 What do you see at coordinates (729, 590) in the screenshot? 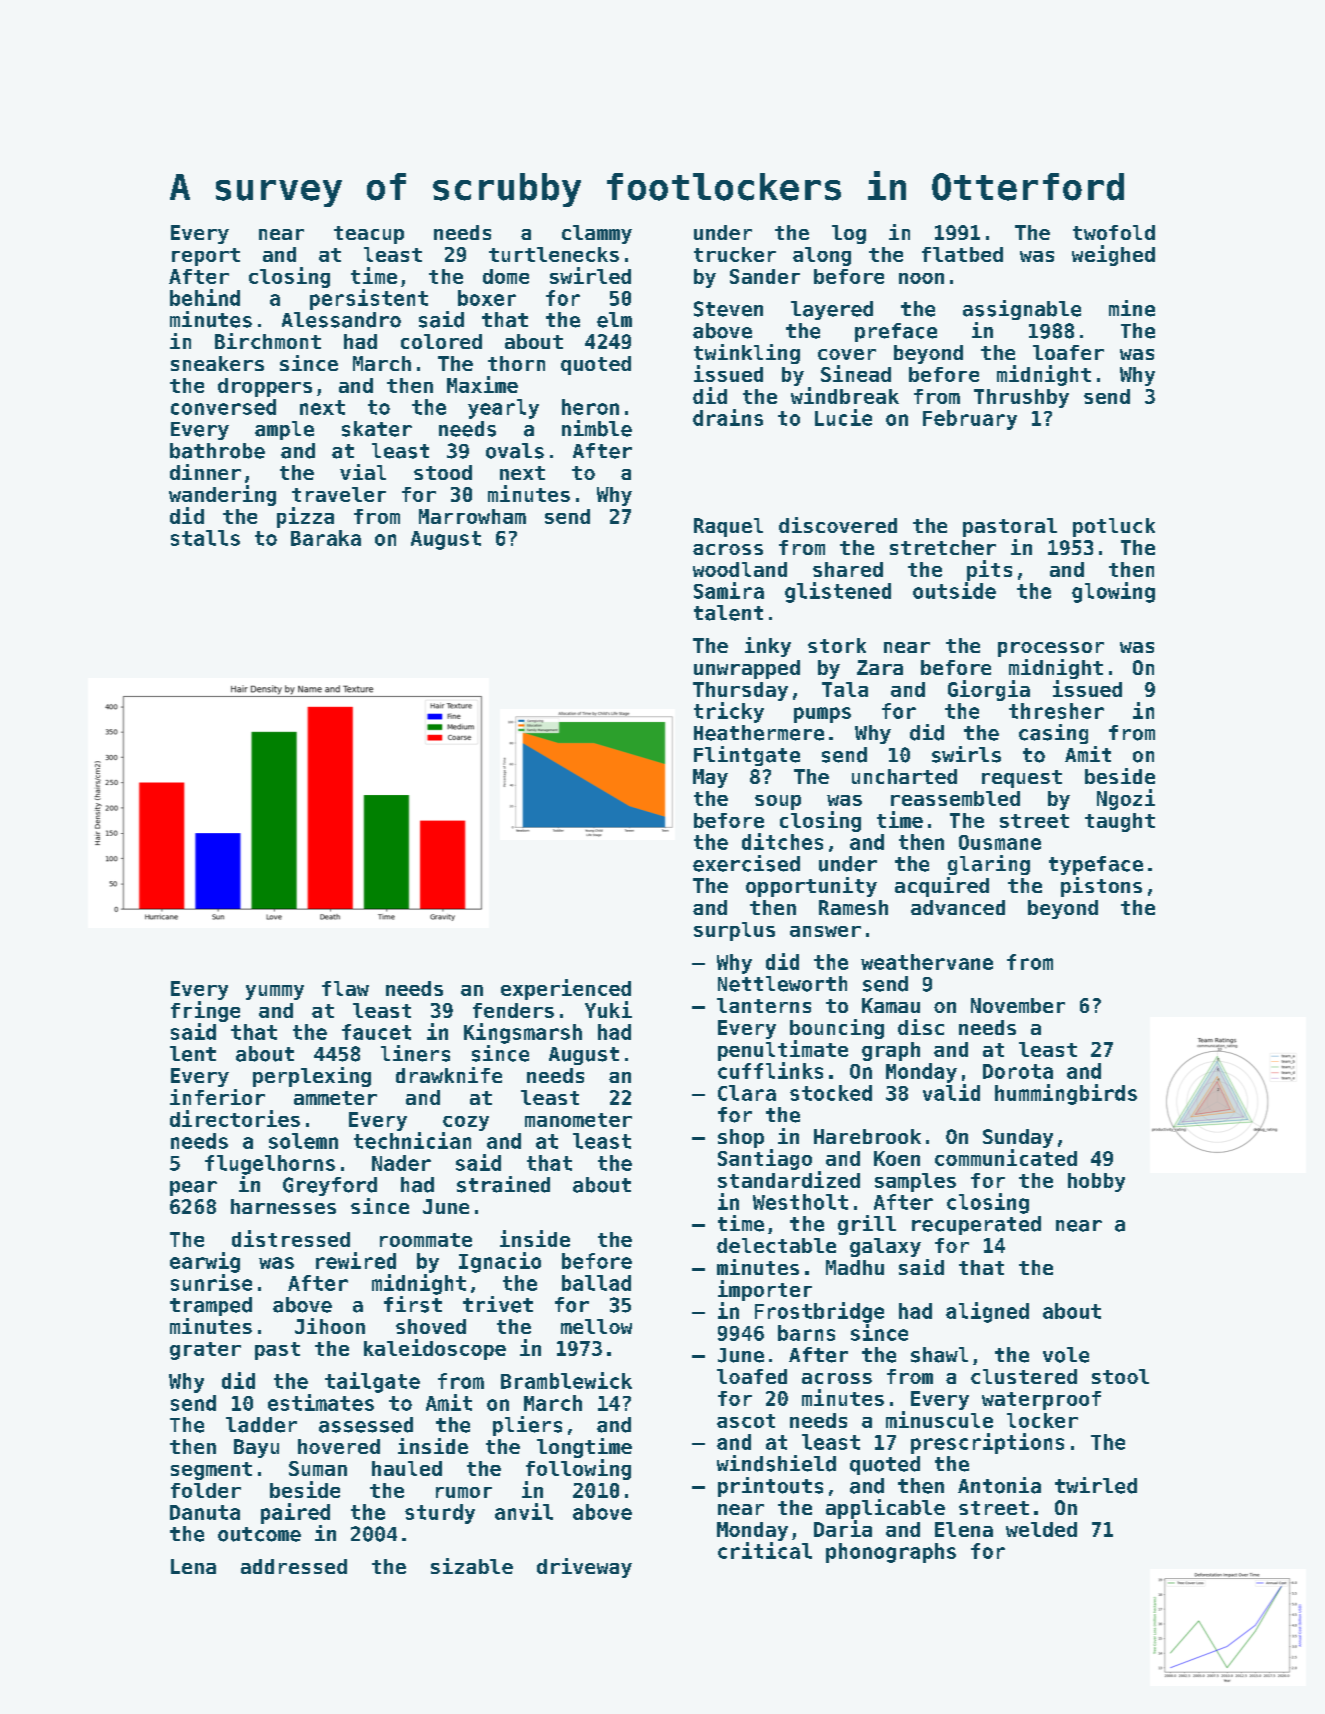
I see `Samira` at bounding box center [729, 590].
